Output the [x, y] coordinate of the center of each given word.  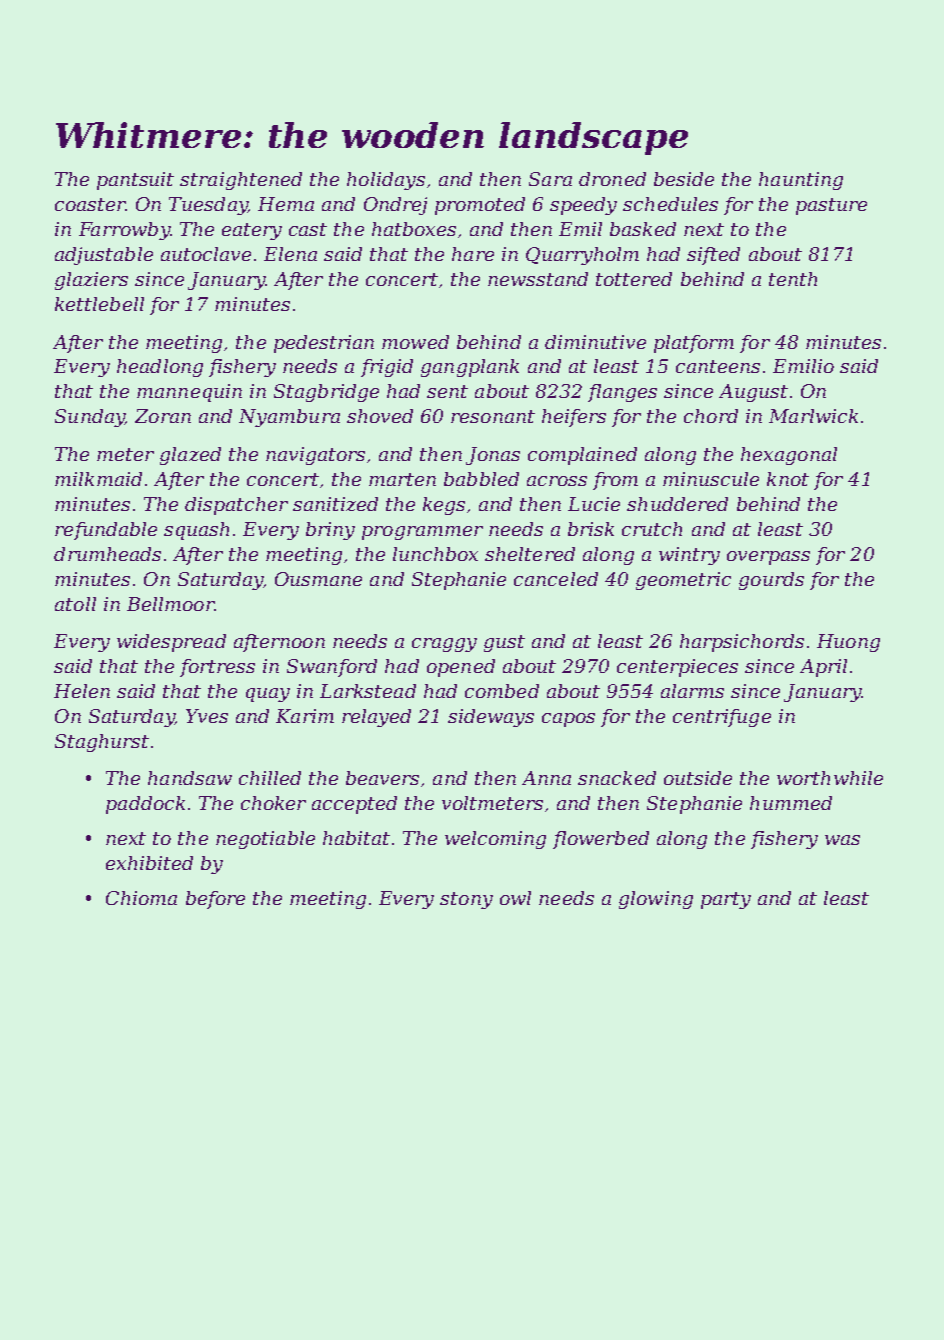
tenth [793, 279]
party [726, 900]
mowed [415, 342]
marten [402, 479]
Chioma [141, 898]
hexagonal [789, 456]
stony [466, 900]
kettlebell [99, 304]
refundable [106, 531]
